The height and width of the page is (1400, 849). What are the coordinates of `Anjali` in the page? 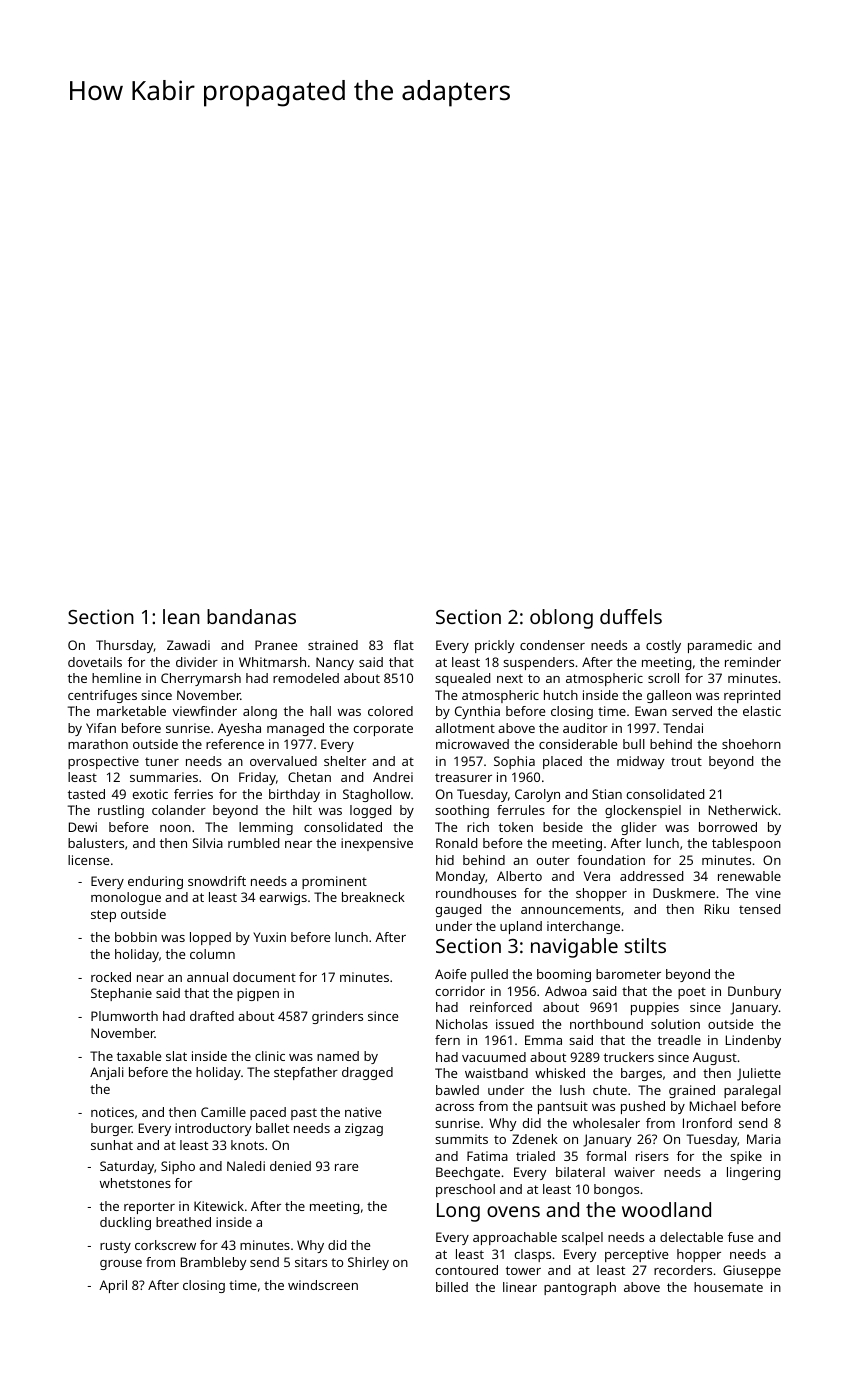 It's located at (107, 1073).
